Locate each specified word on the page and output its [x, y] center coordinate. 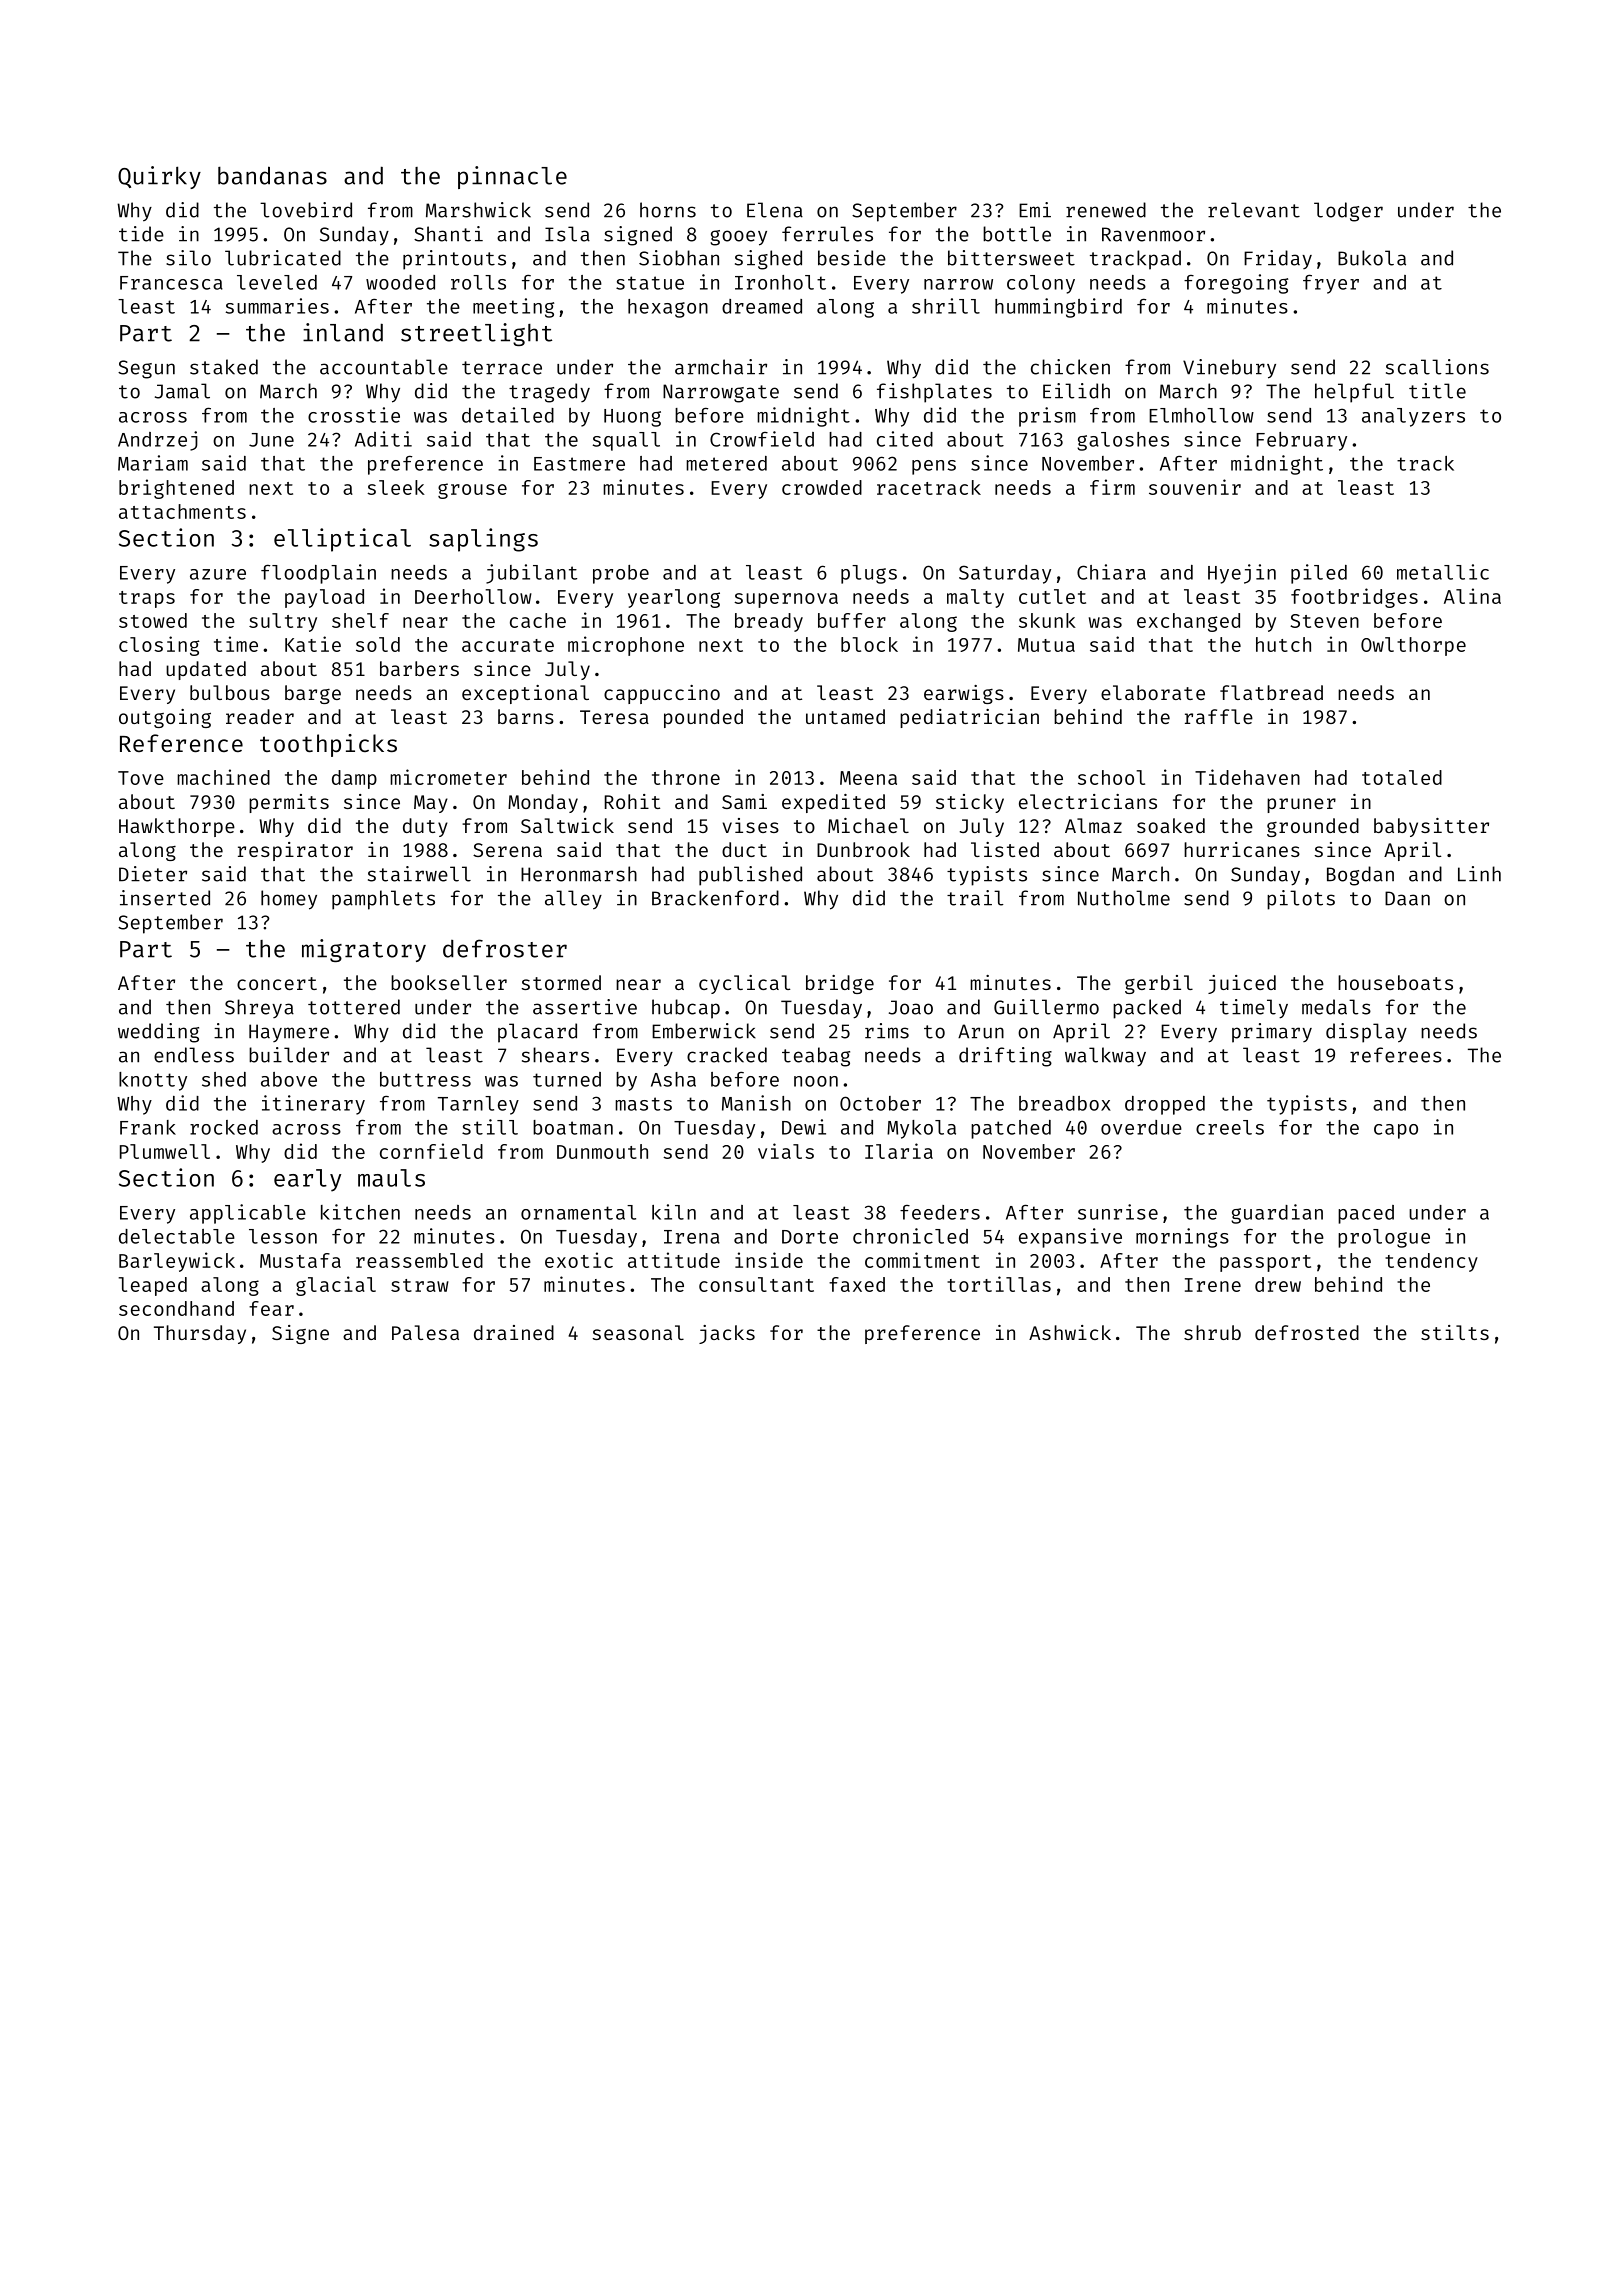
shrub [1212, 1332]
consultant [756, 1284]
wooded [400, 282]
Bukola [1372, 258]
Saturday [1005, 574]
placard [537, 1033]
